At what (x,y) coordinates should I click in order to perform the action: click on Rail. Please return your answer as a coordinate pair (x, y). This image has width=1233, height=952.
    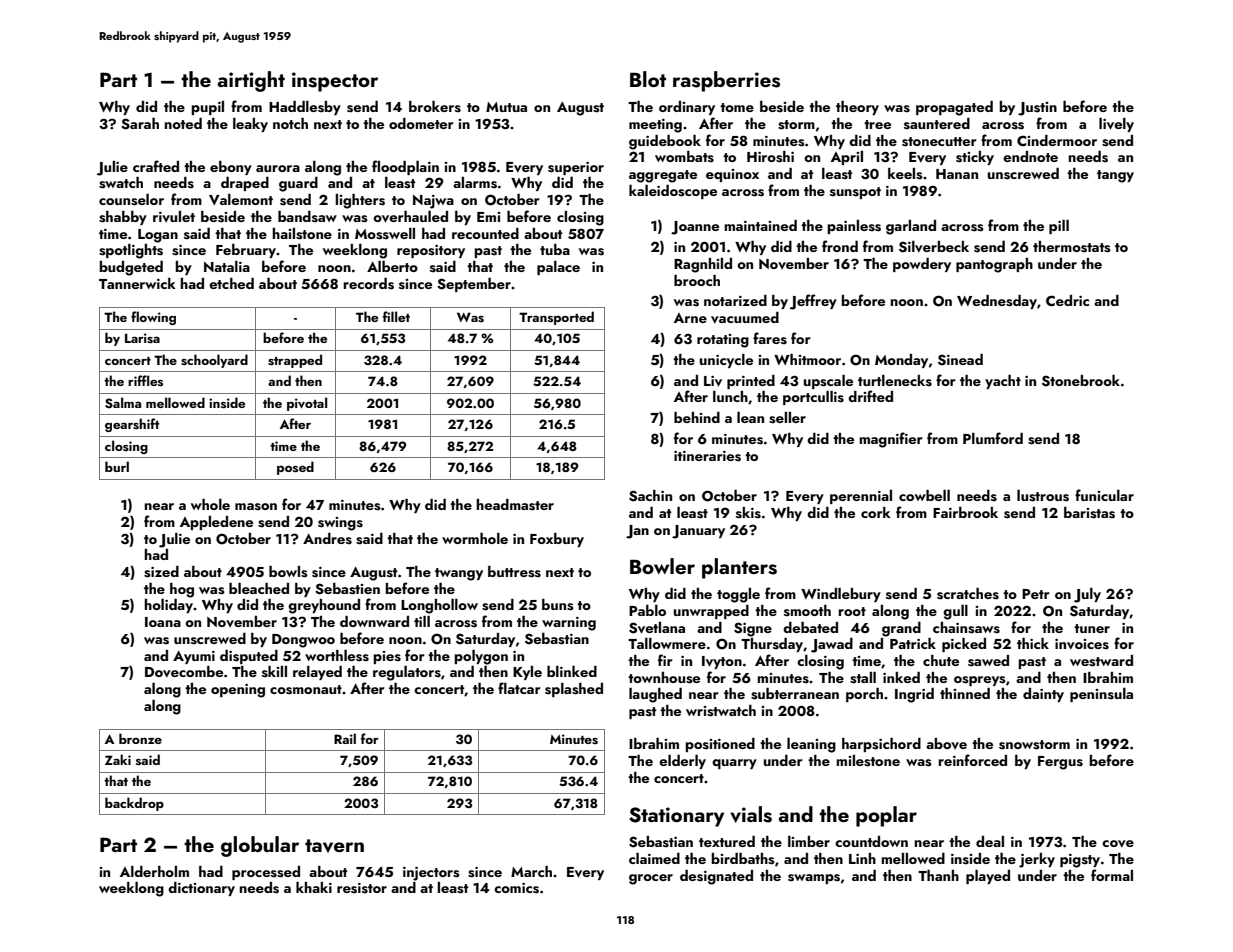
    Looking at the image, I should click on (345, 738).
